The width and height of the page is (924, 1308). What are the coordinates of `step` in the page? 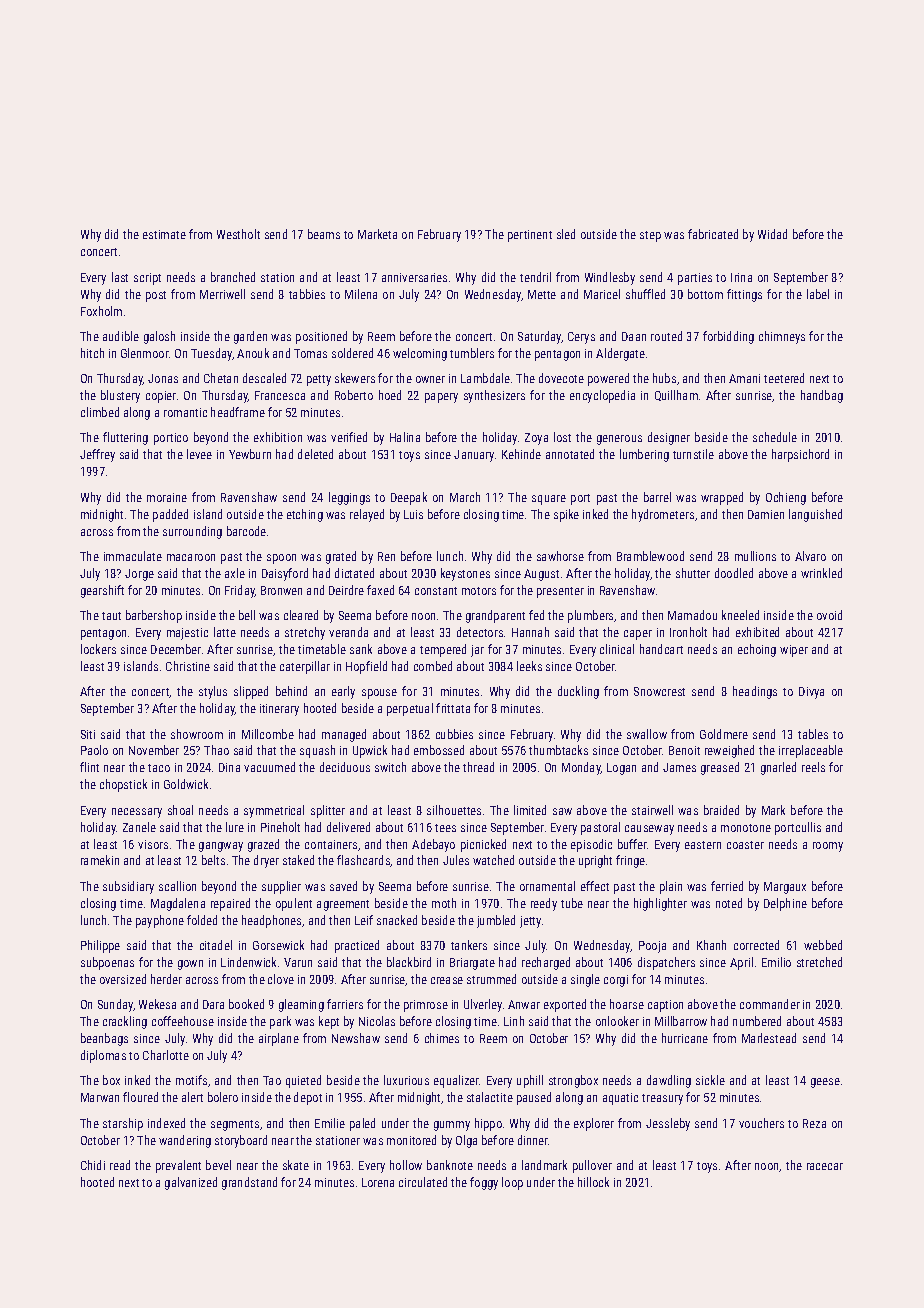 It's located at (650, 236).
